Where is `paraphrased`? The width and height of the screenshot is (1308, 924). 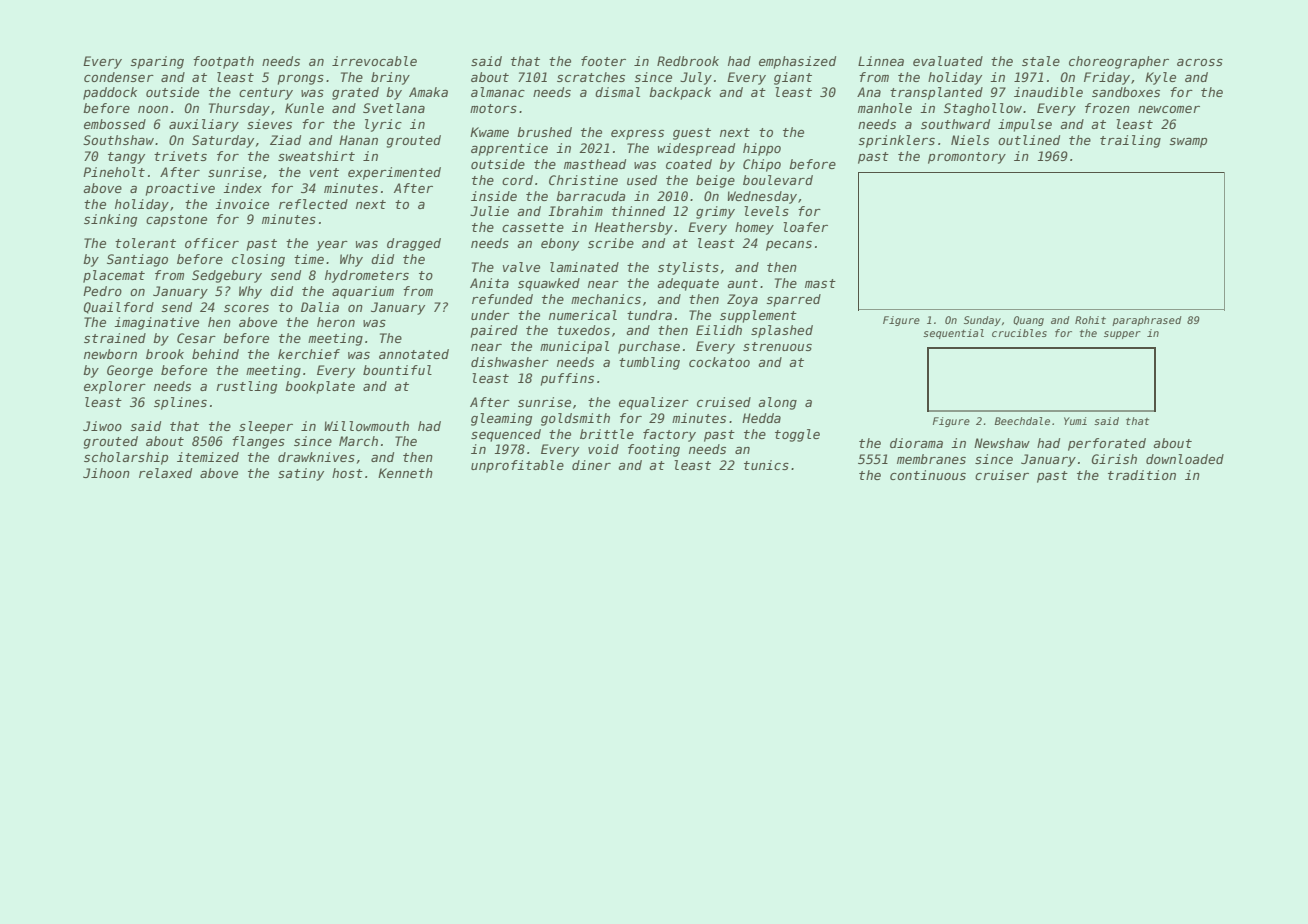 paraphrased is located at coordinates (1147, 321).
